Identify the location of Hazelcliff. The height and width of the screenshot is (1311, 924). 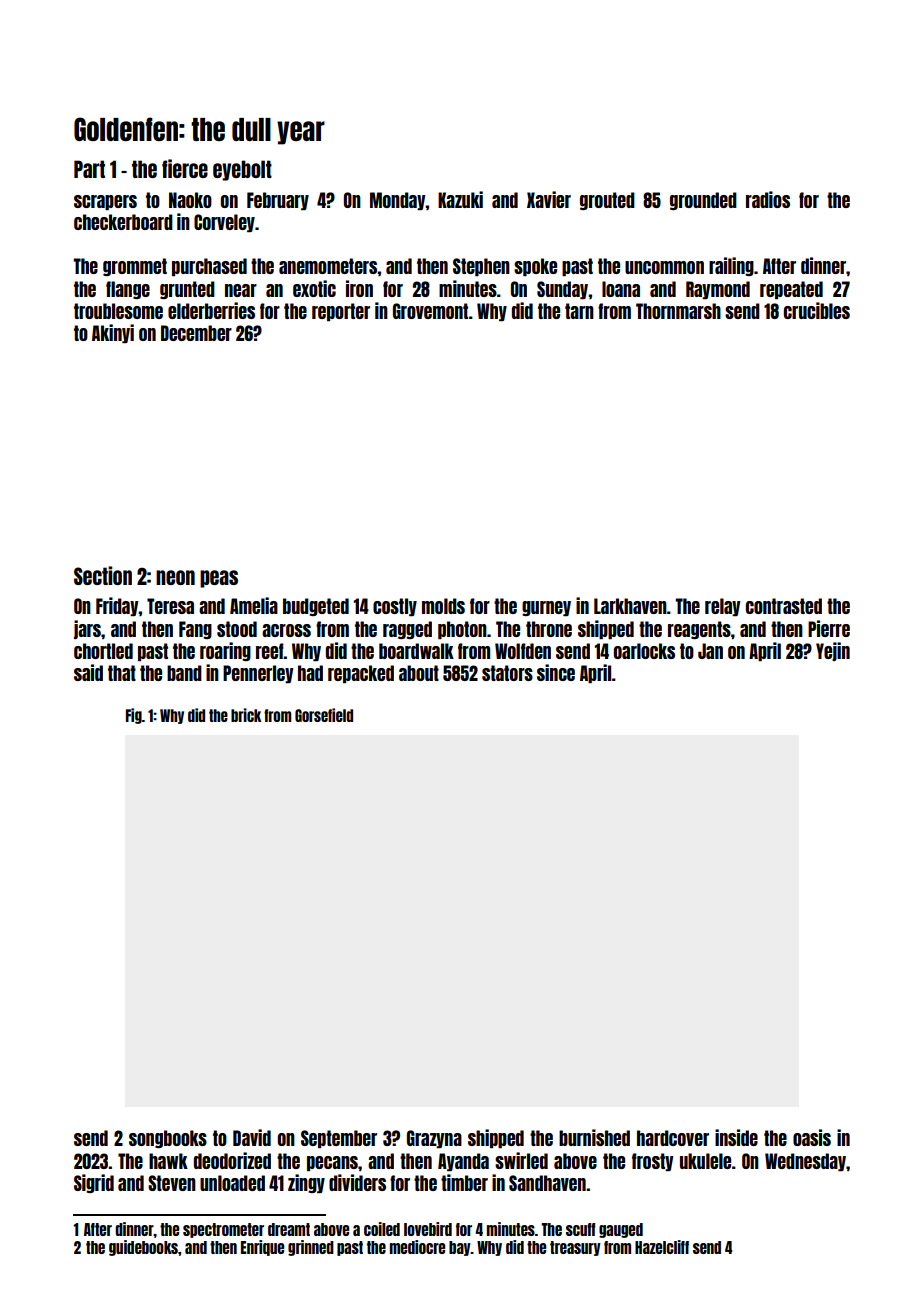
(662, 1247).
